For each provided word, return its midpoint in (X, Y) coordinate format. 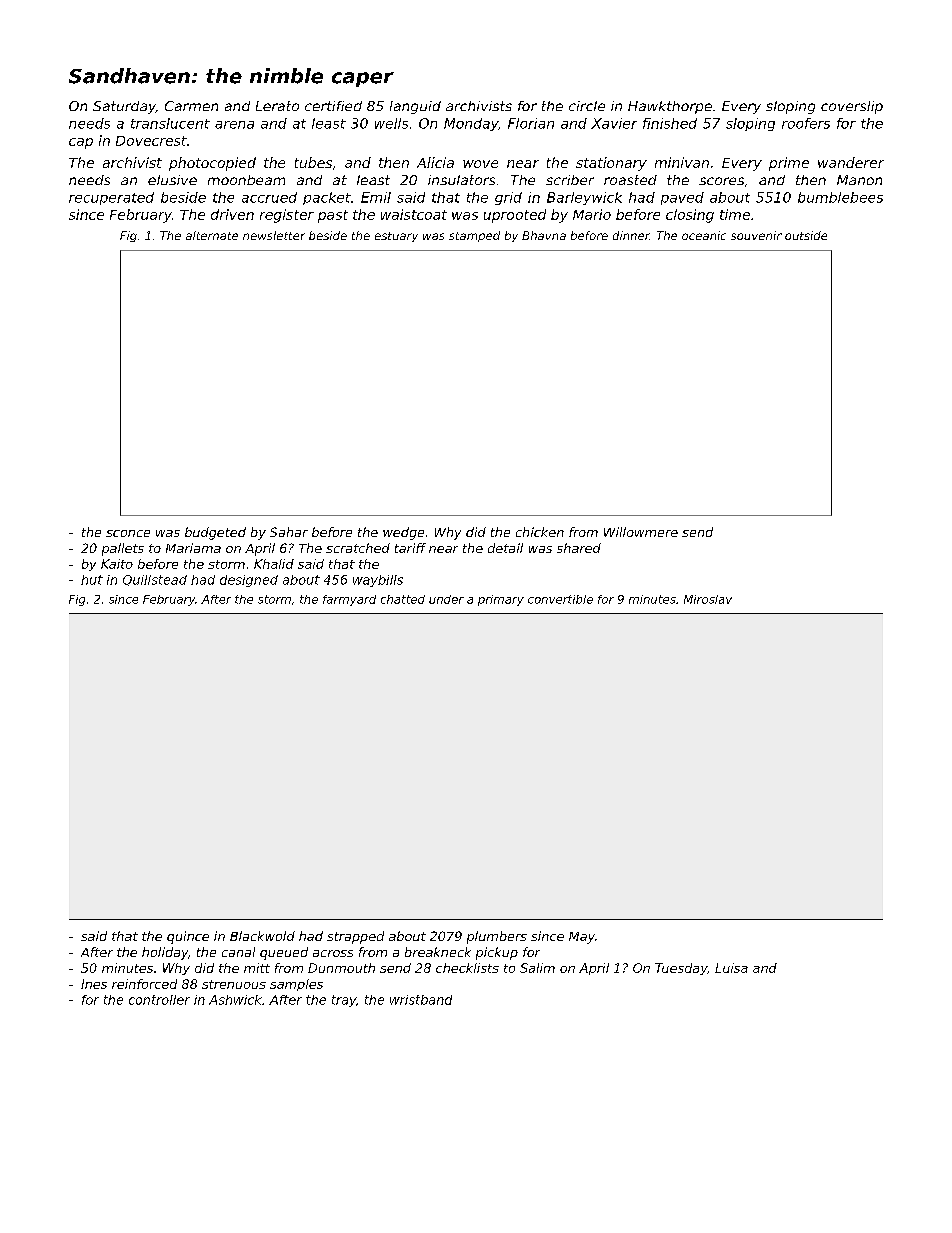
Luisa (731, 968)
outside (806, 235)
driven (232, 214)
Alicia (435, 162)
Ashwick (235, 1000)
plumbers (497, 937)
